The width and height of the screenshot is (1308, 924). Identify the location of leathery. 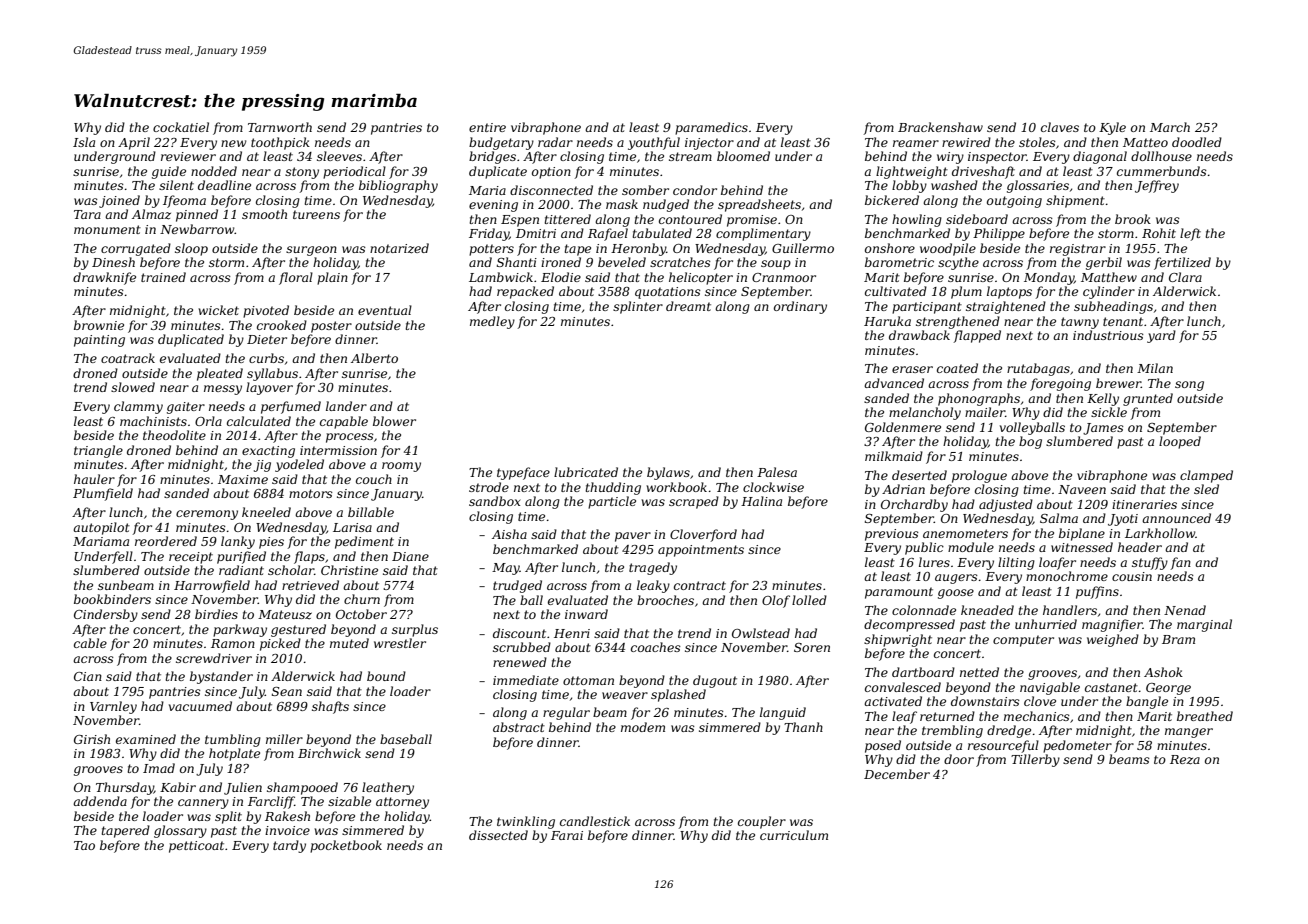
(388, 788).
